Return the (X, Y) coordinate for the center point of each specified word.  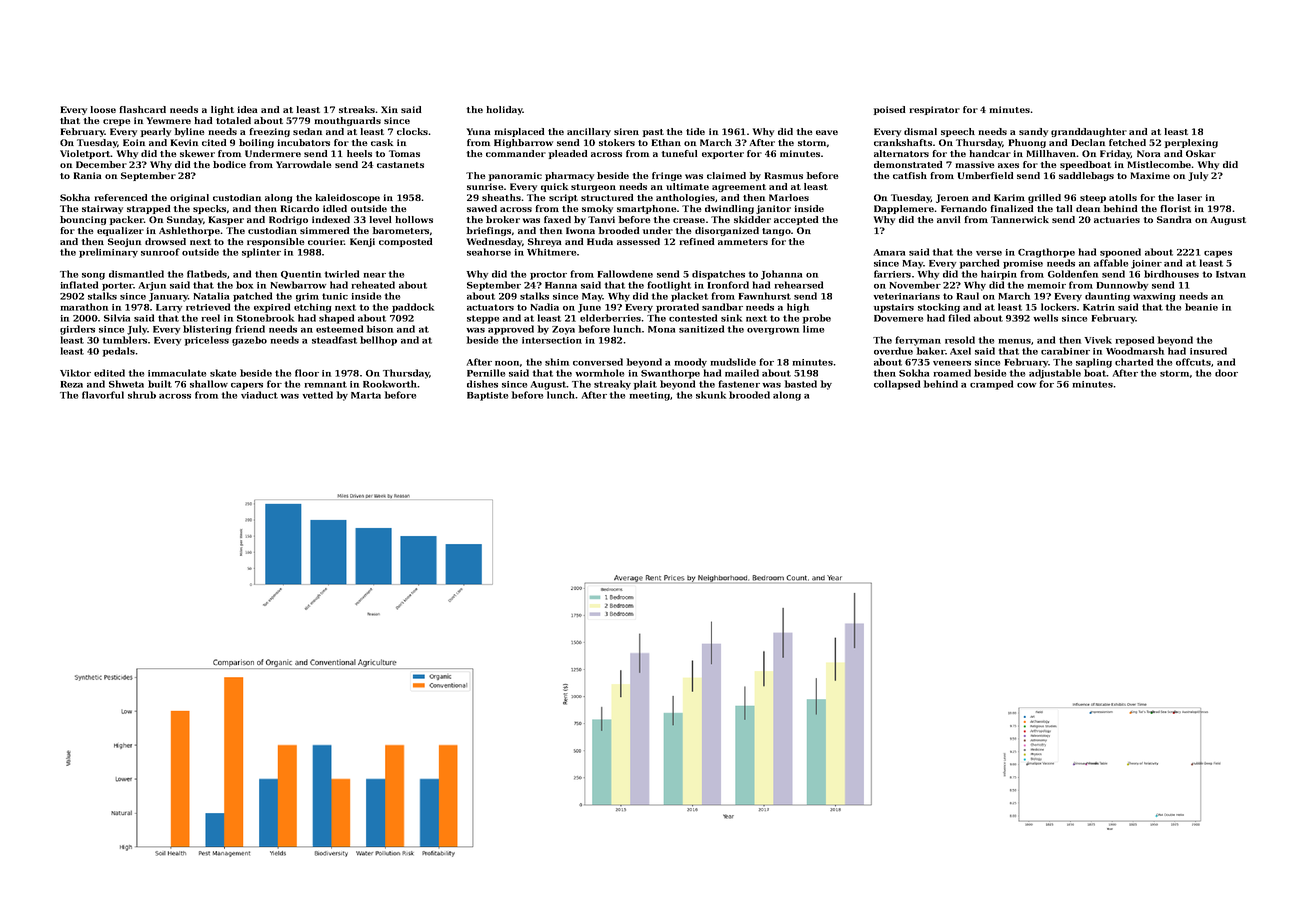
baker (931, 351)
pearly (156, 132)
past (653, 133)
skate (223, 373)
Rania (87, 175)
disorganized (727, 231)
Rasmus (783, 175)
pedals (119, 352)
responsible (275, 242)
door (1226, 373)
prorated (677, 308)
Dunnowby (1122, 286)
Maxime (1150, 175)
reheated (373, 285)
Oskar (1201, 153)
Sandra (1174, 219)
